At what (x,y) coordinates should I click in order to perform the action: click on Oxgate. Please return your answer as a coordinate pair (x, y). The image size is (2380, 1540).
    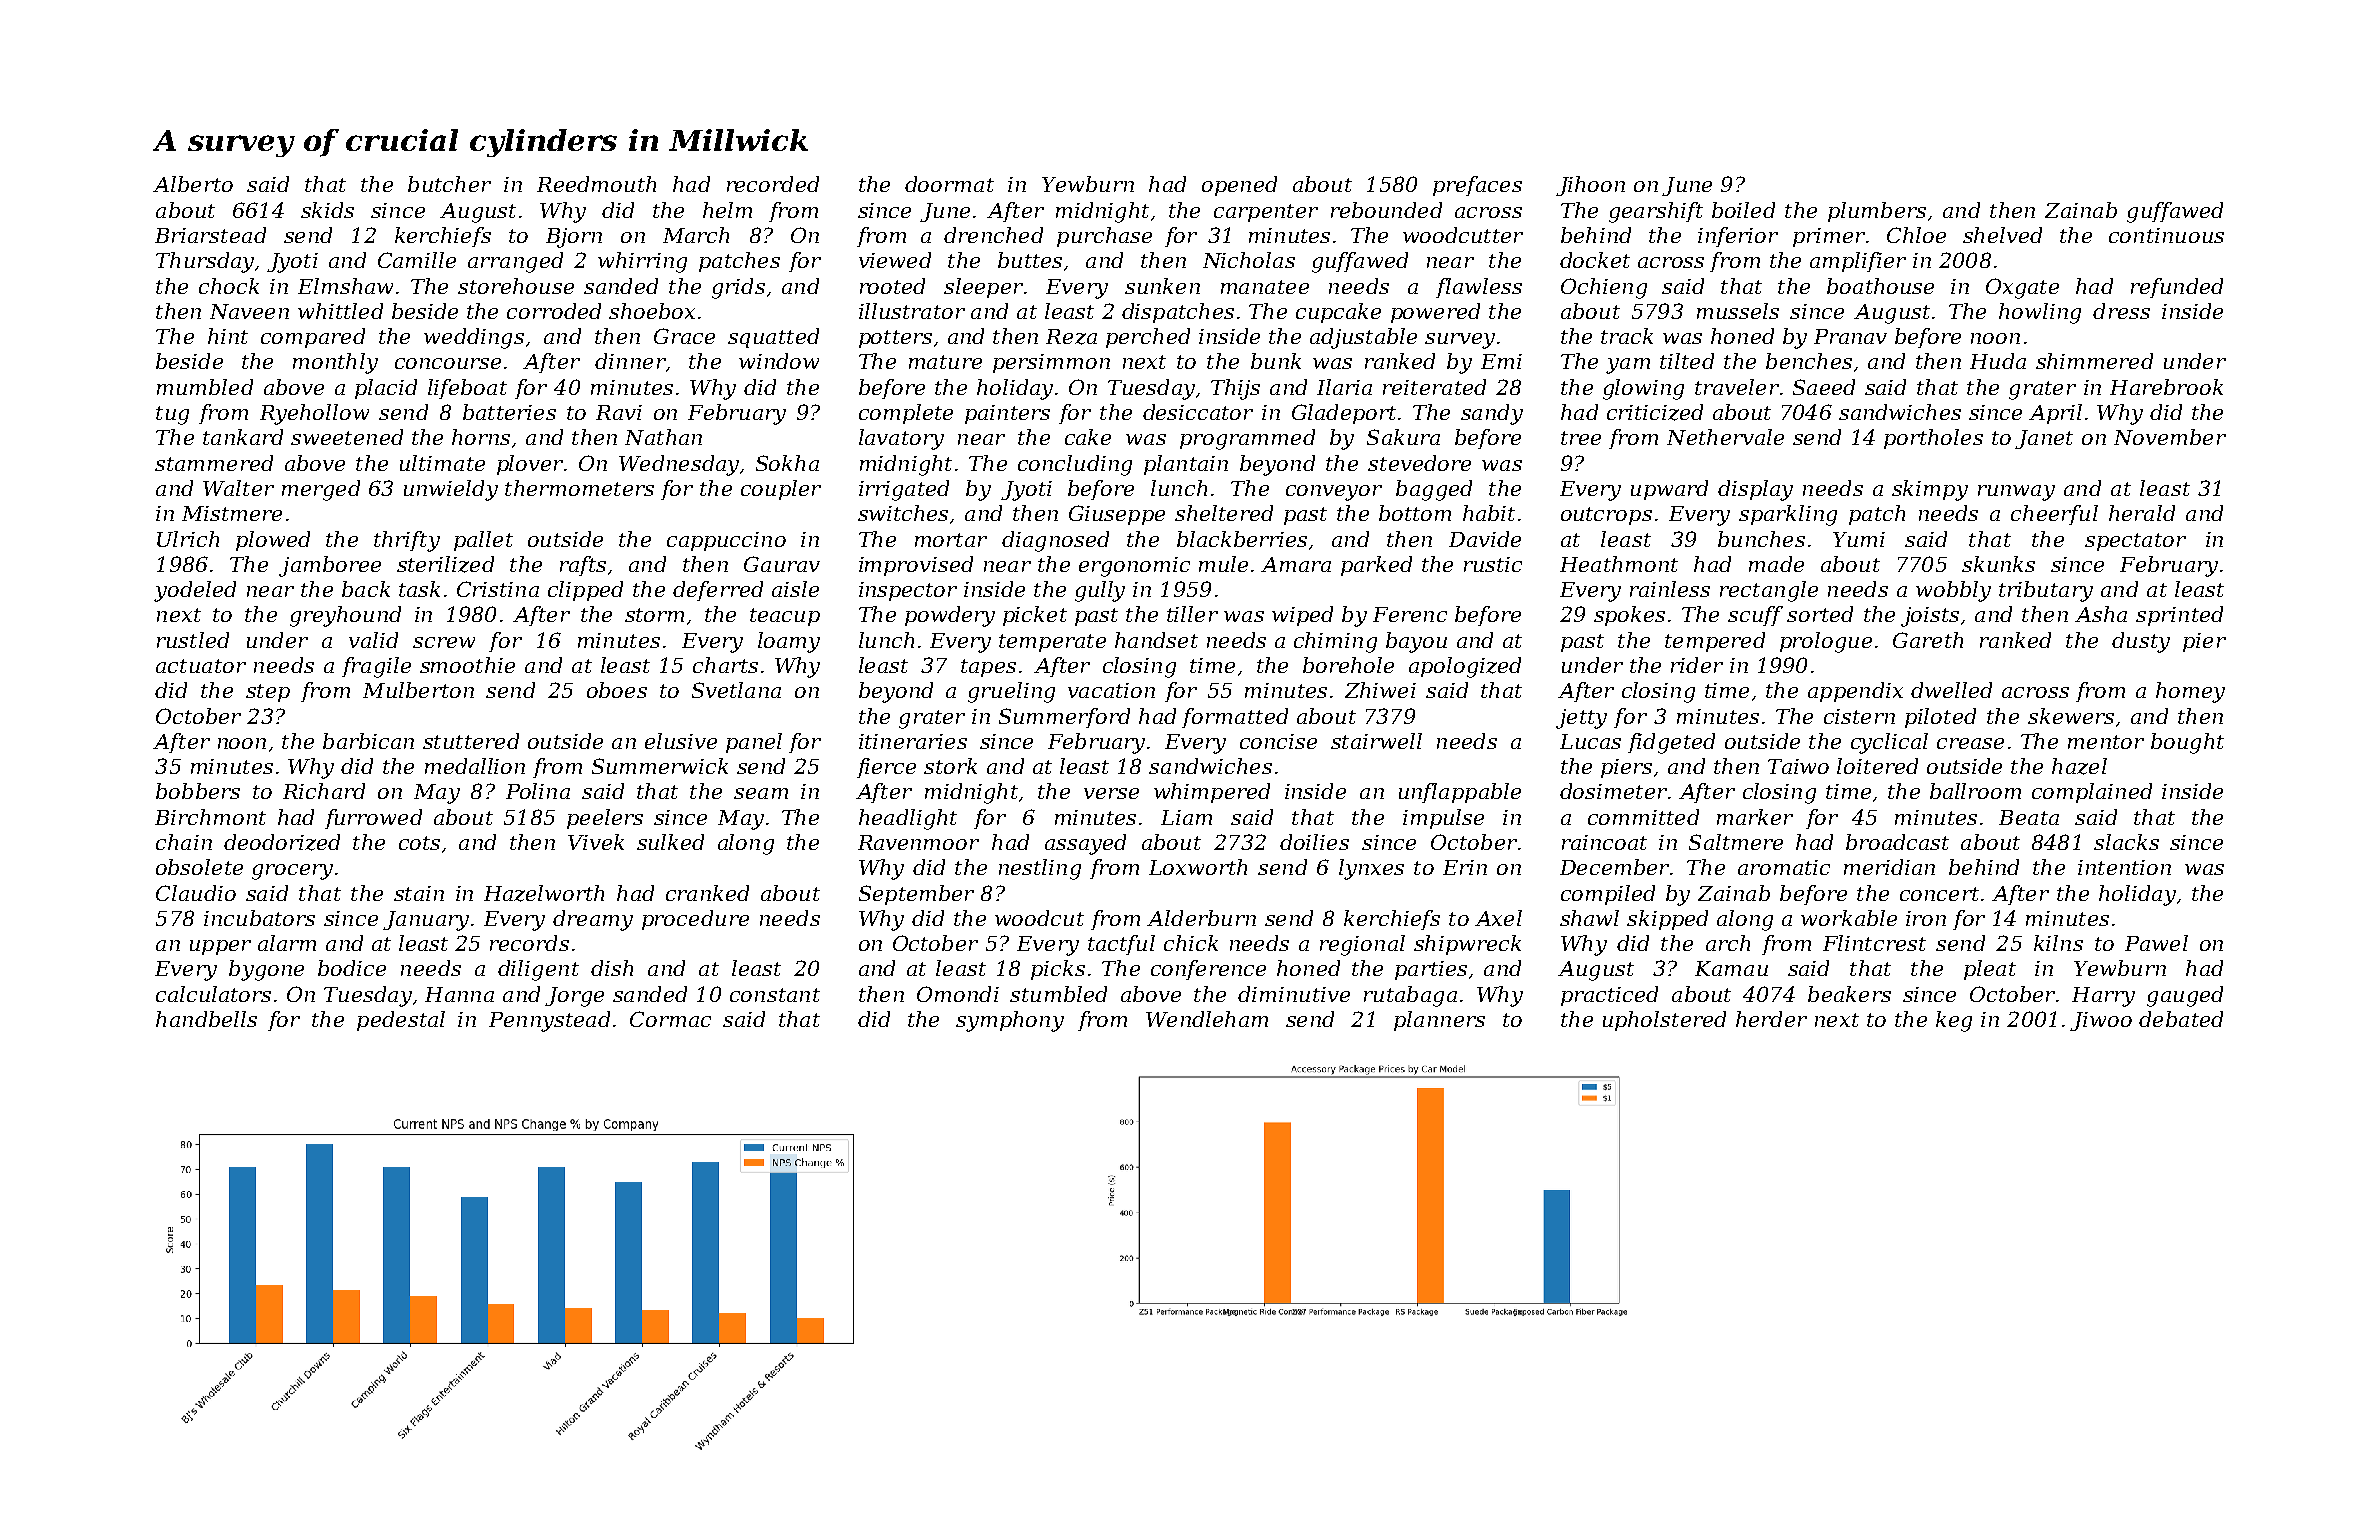
    Looking at the image, I should click on (2022, 288).
